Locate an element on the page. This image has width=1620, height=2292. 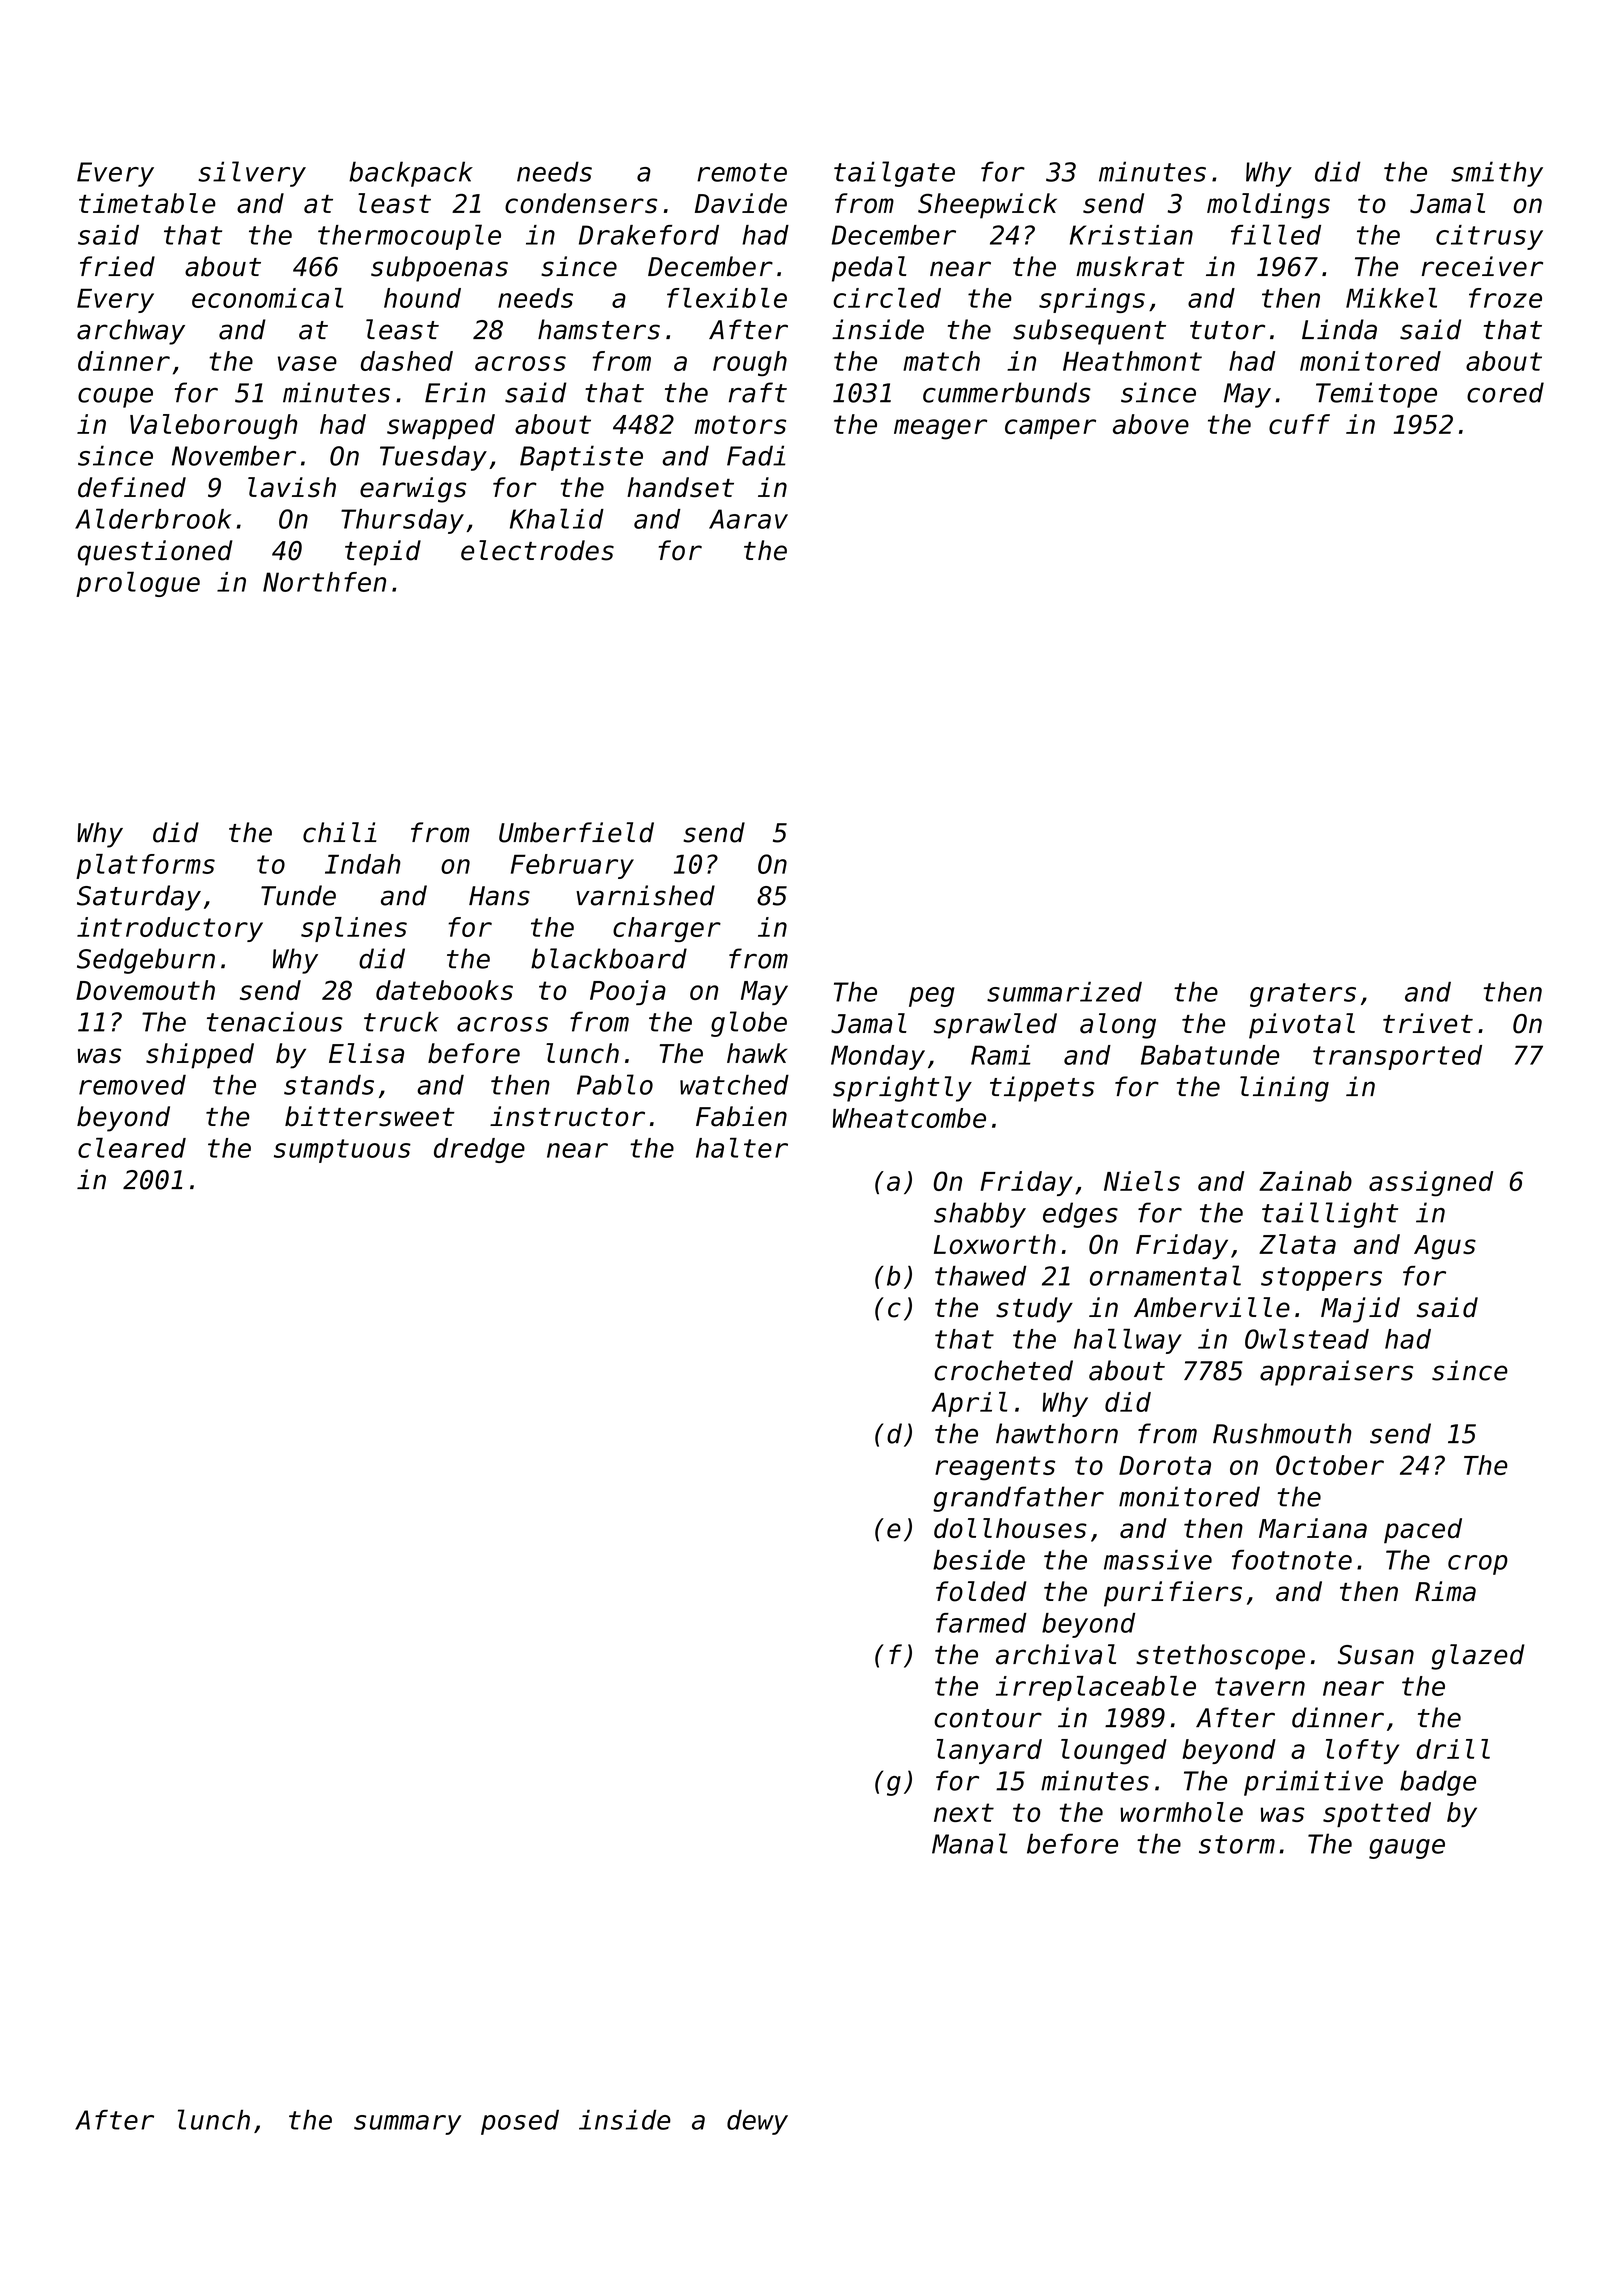
dredge is located at coordinates (479, 1150).
